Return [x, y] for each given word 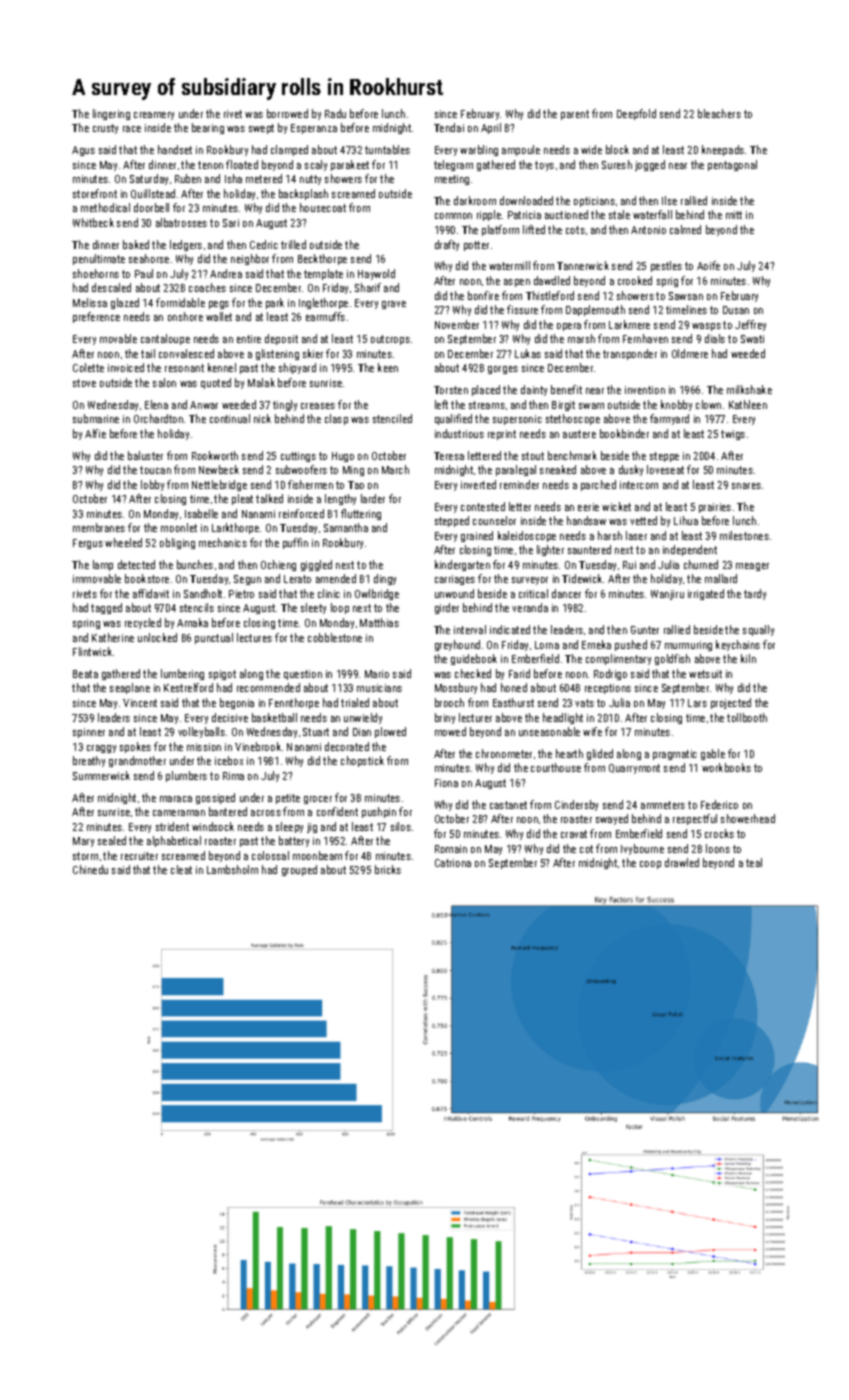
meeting [452, 180]
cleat [181, 869]
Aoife [708, 265]
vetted [643, 520]
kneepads [723, 150]
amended [336, 578]
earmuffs [325, 316]
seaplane [130, 688]
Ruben [188, 178]
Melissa [90, 302]
